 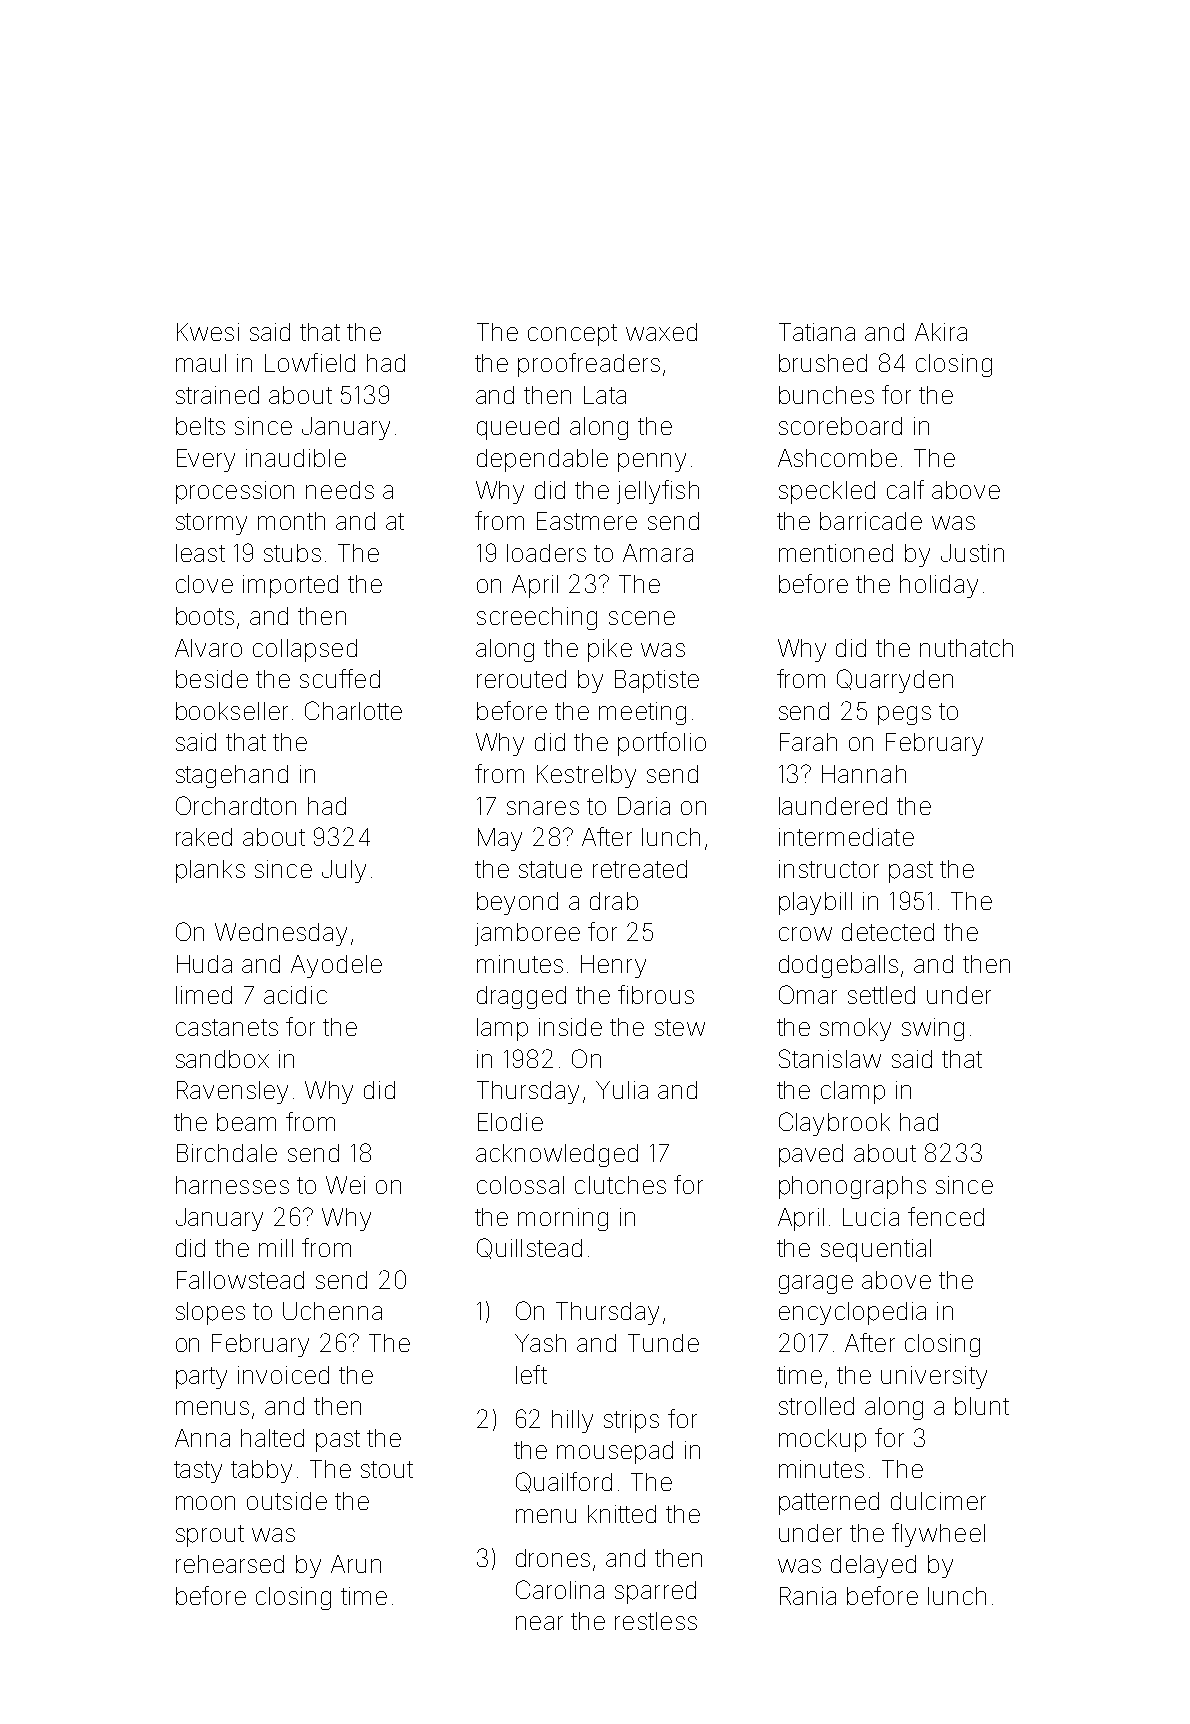 I want to click on Quillstead, so click(x=529, y=1248).
